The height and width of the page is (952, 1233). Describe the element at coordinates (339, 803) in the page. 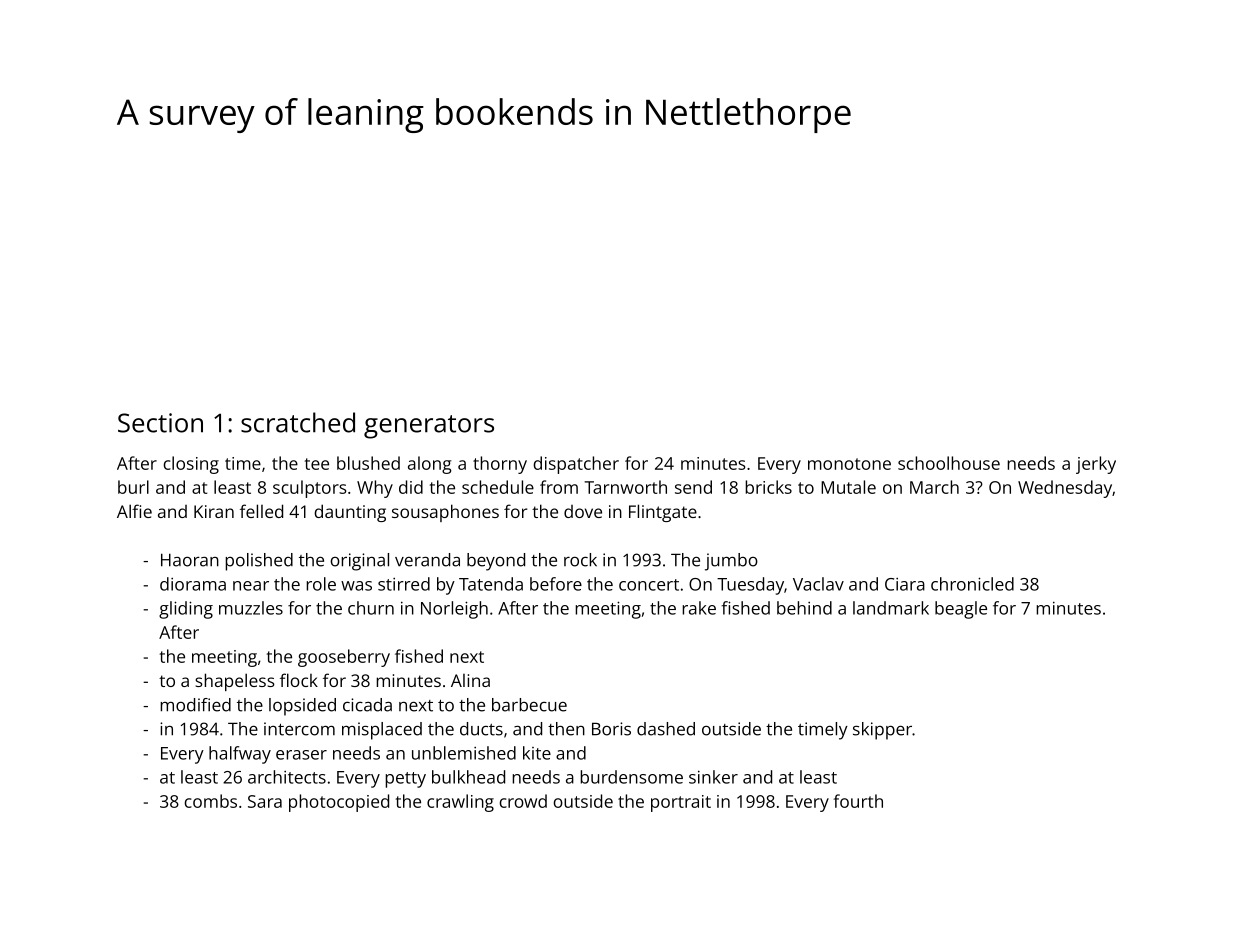

I see `photocopied` at that location.
